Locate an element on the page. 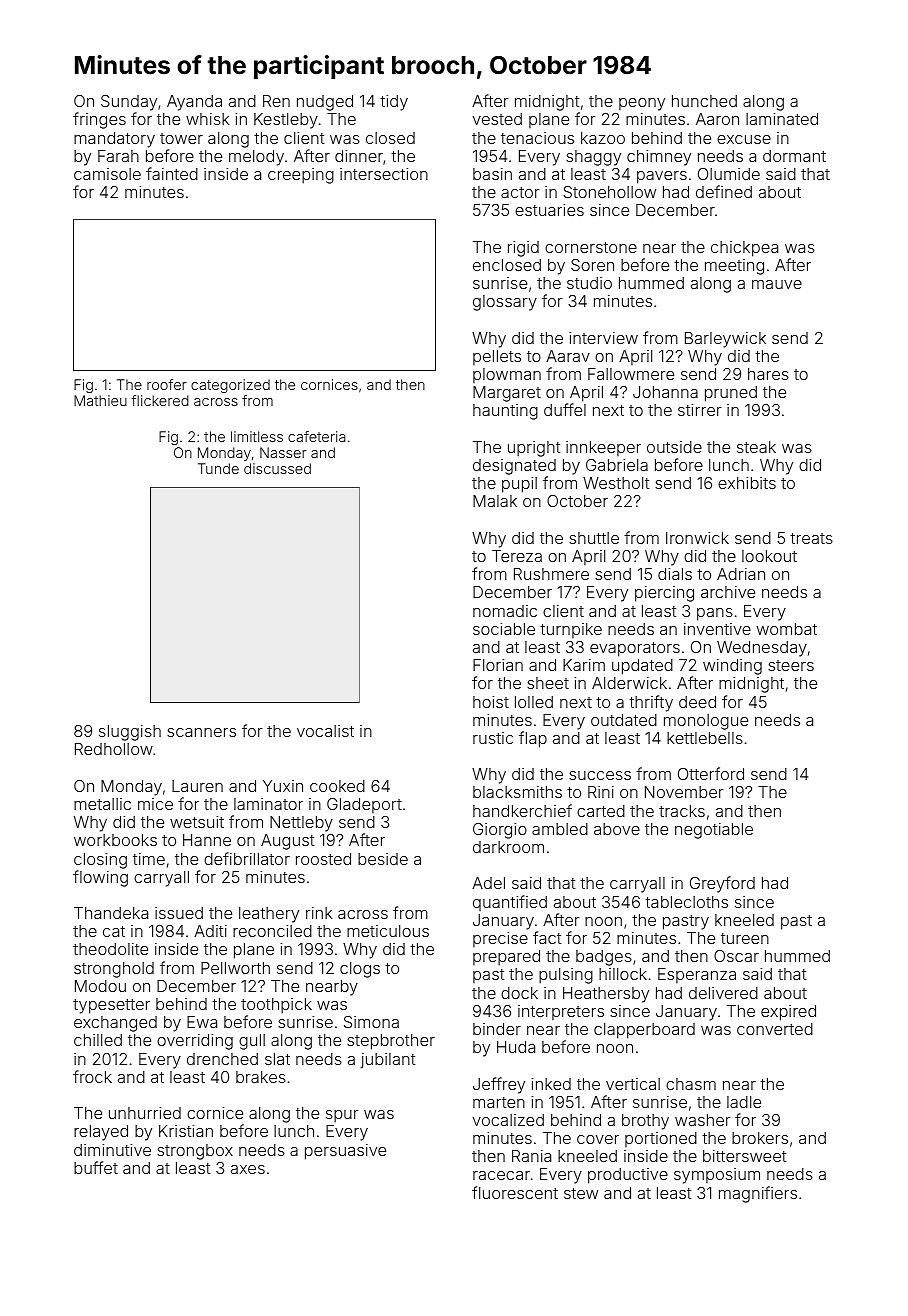 The width and height of the page is (908, 1316). nomadic is located at coordinates (505, 611).
